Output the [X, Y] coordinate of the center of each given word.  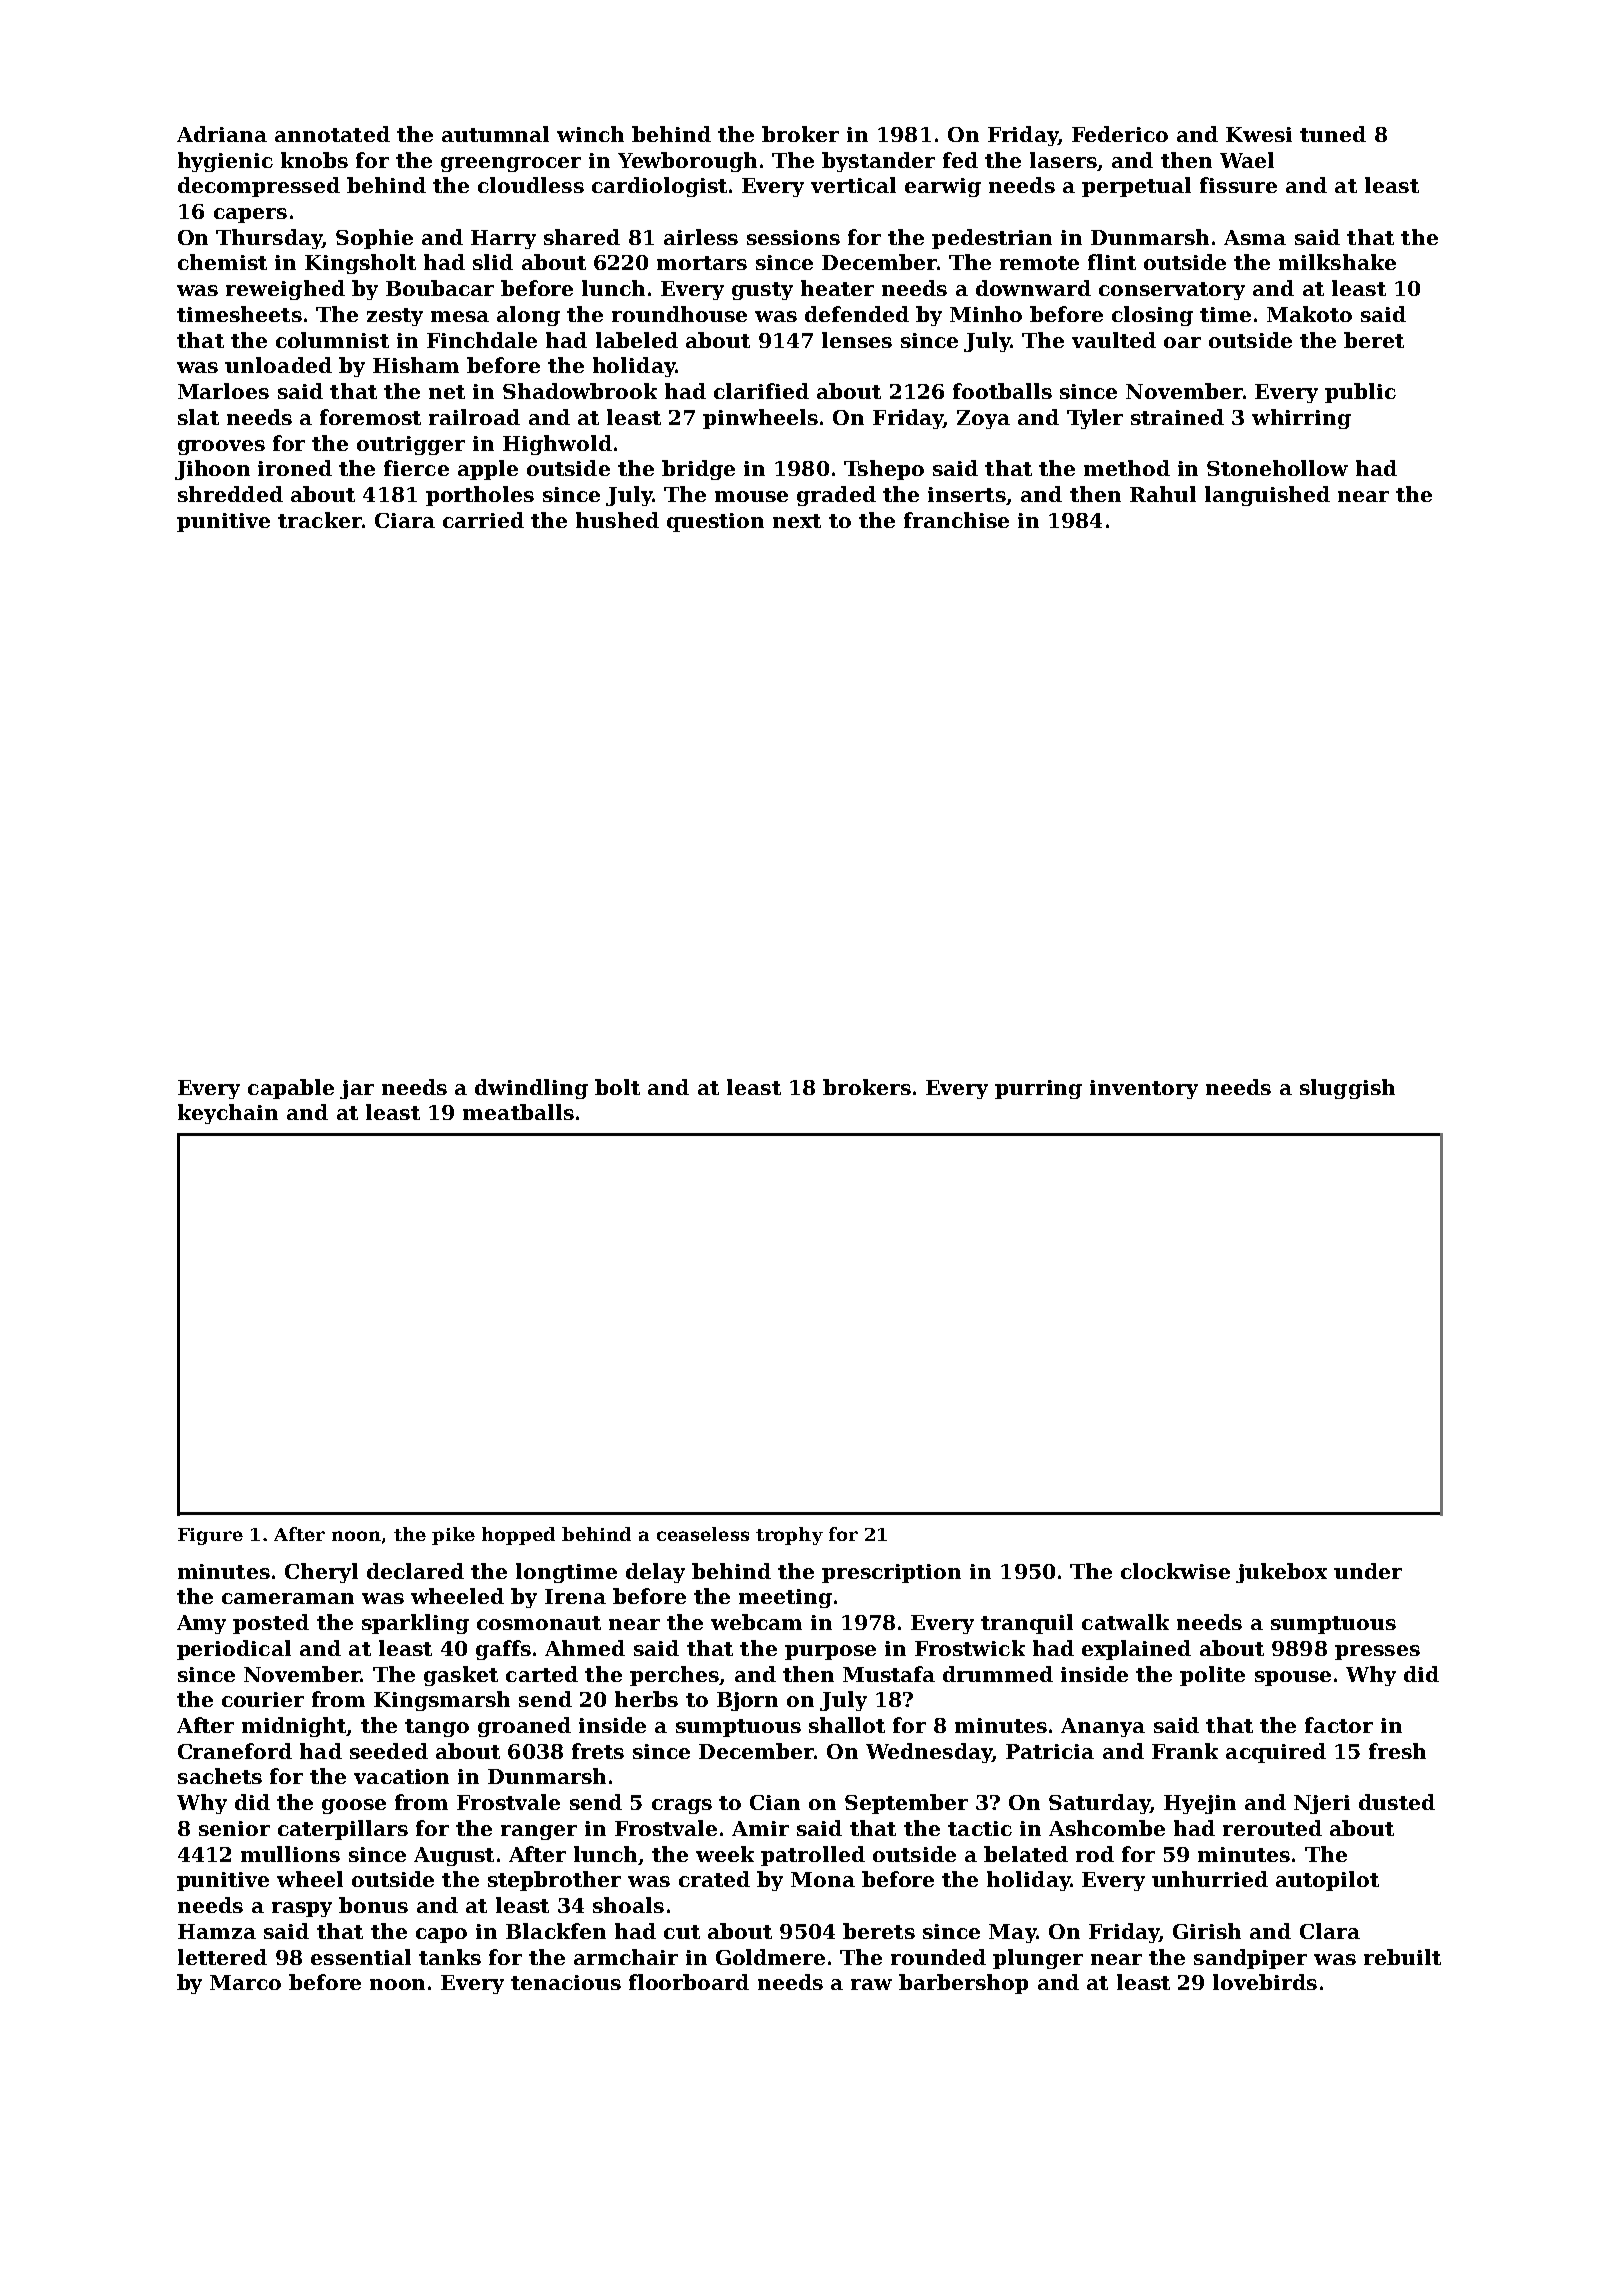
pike [453, 1536]
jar [357, 1089]
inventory [1144, 1089]
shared [582, 237]
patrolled [813, 1856]
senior [234, 1828]
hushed [617, 520]
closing [1152, 316]
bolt [617, 1087]
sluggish [1347, 1089]
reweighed [285, 290]
